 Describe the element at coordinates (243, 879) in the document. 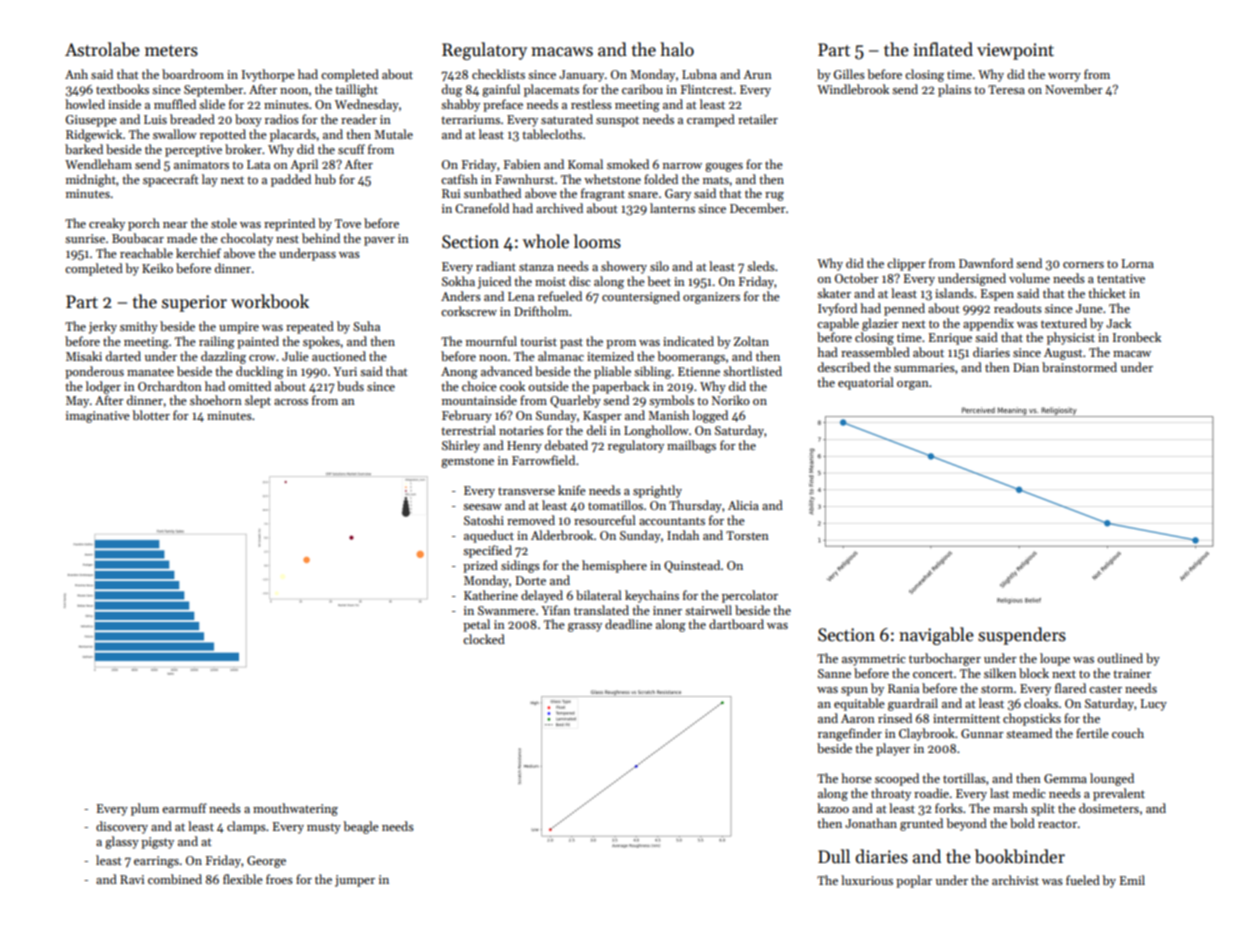

I see `flexible` at that location.
